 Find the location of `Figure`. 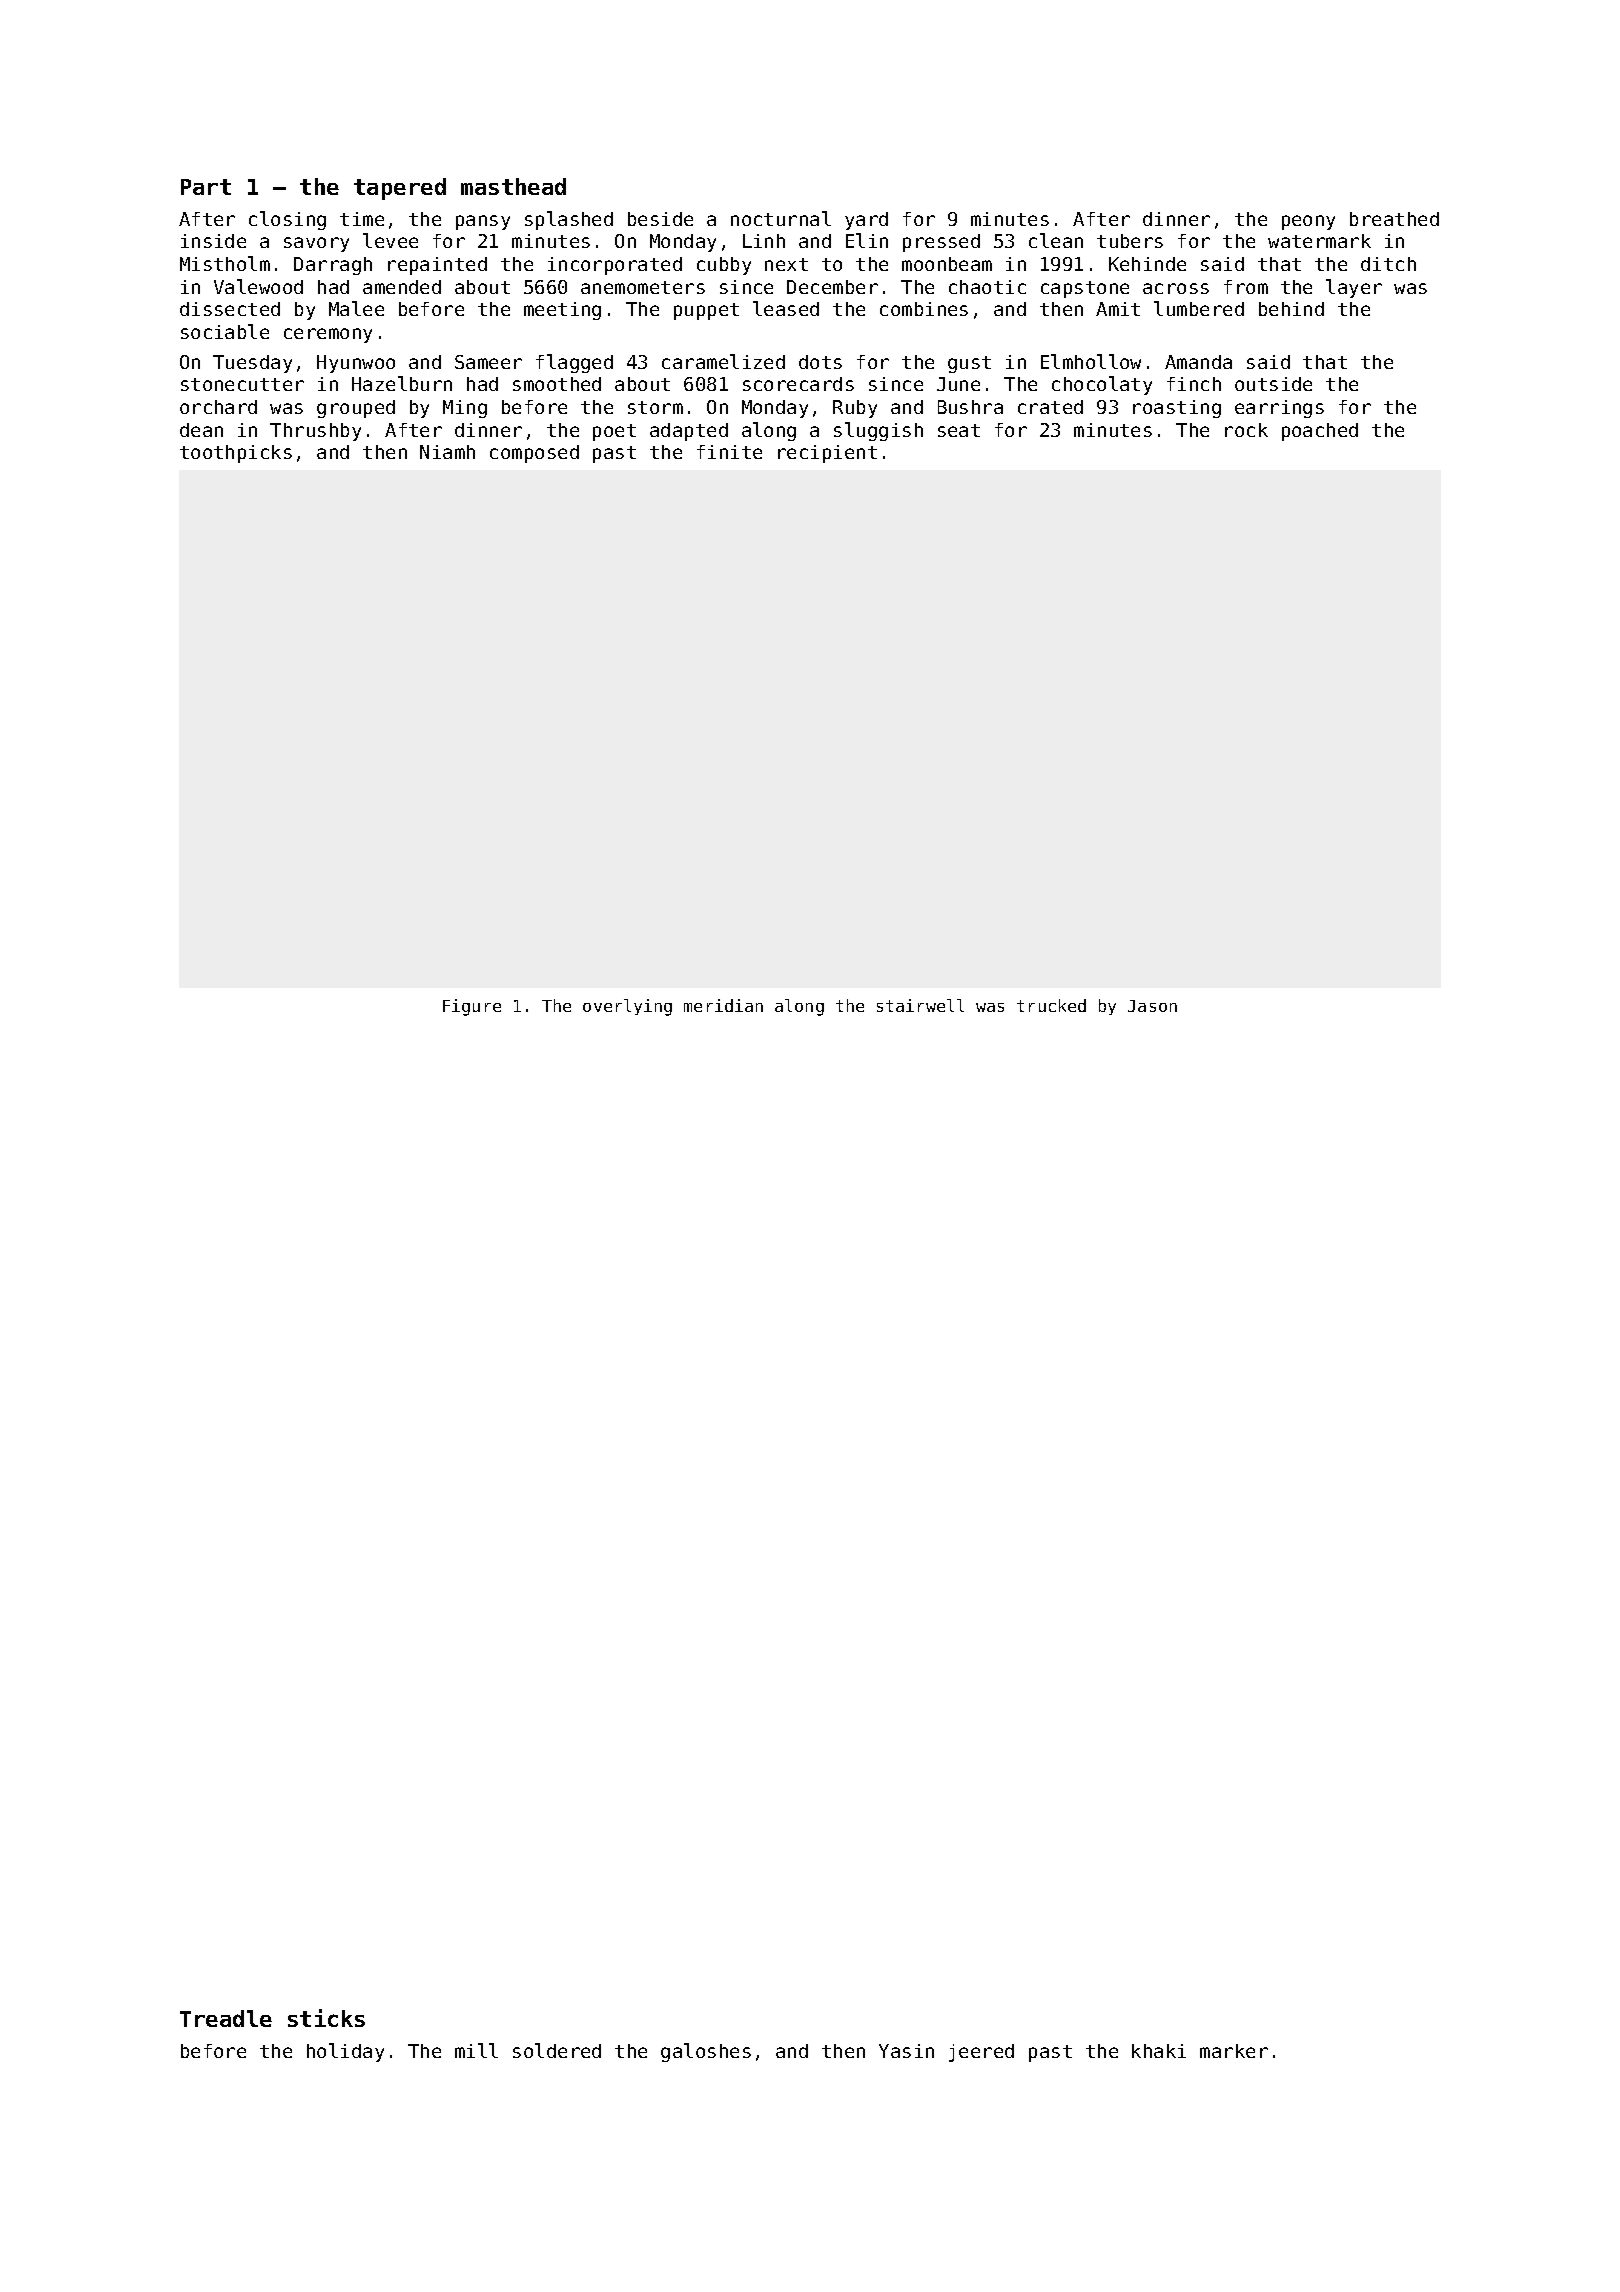

Figure is located at coordinates (472, 1007).
